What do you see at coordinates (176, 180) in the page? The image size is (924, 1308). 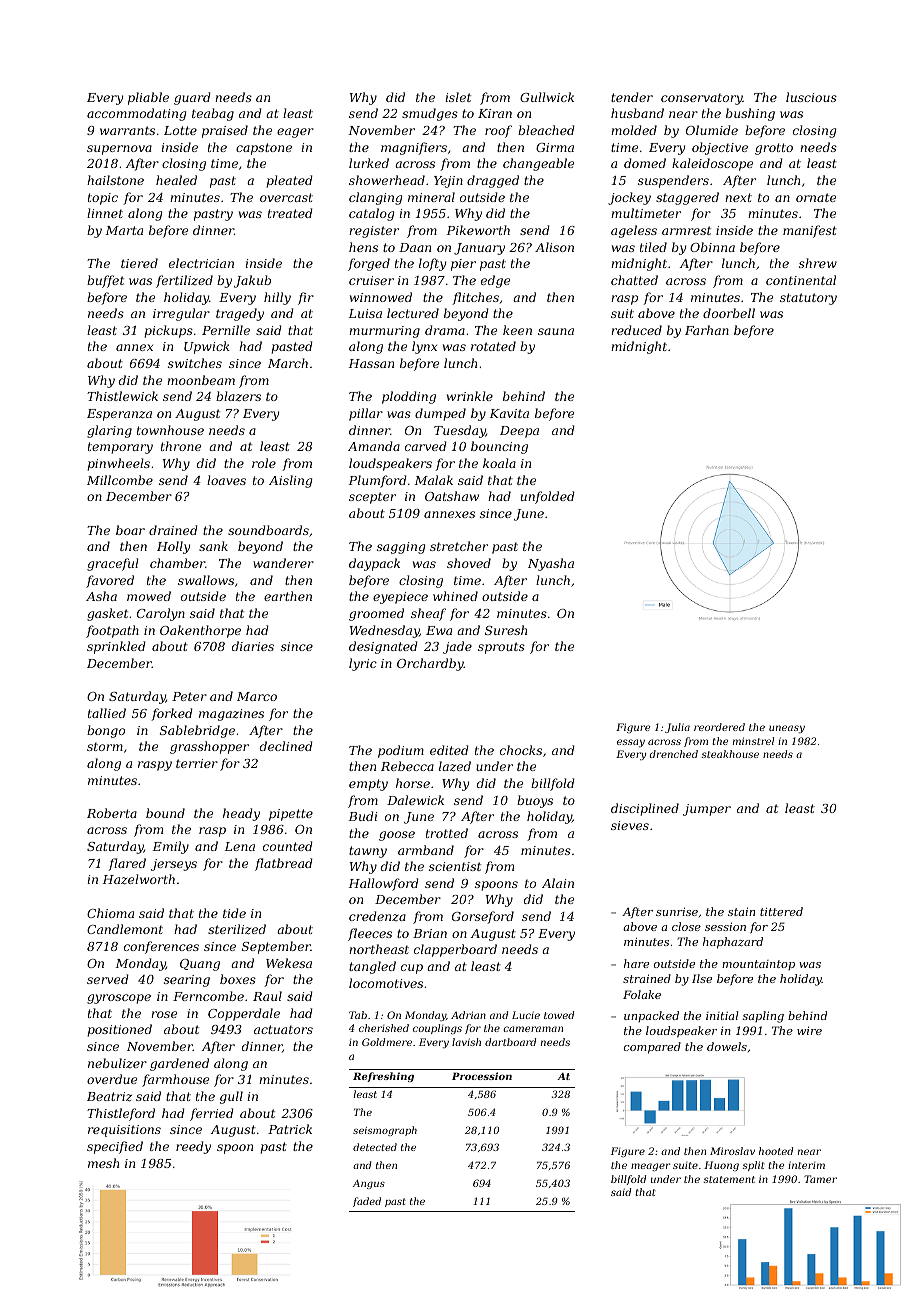 I see `healed` at bounding box center [176, 180].
